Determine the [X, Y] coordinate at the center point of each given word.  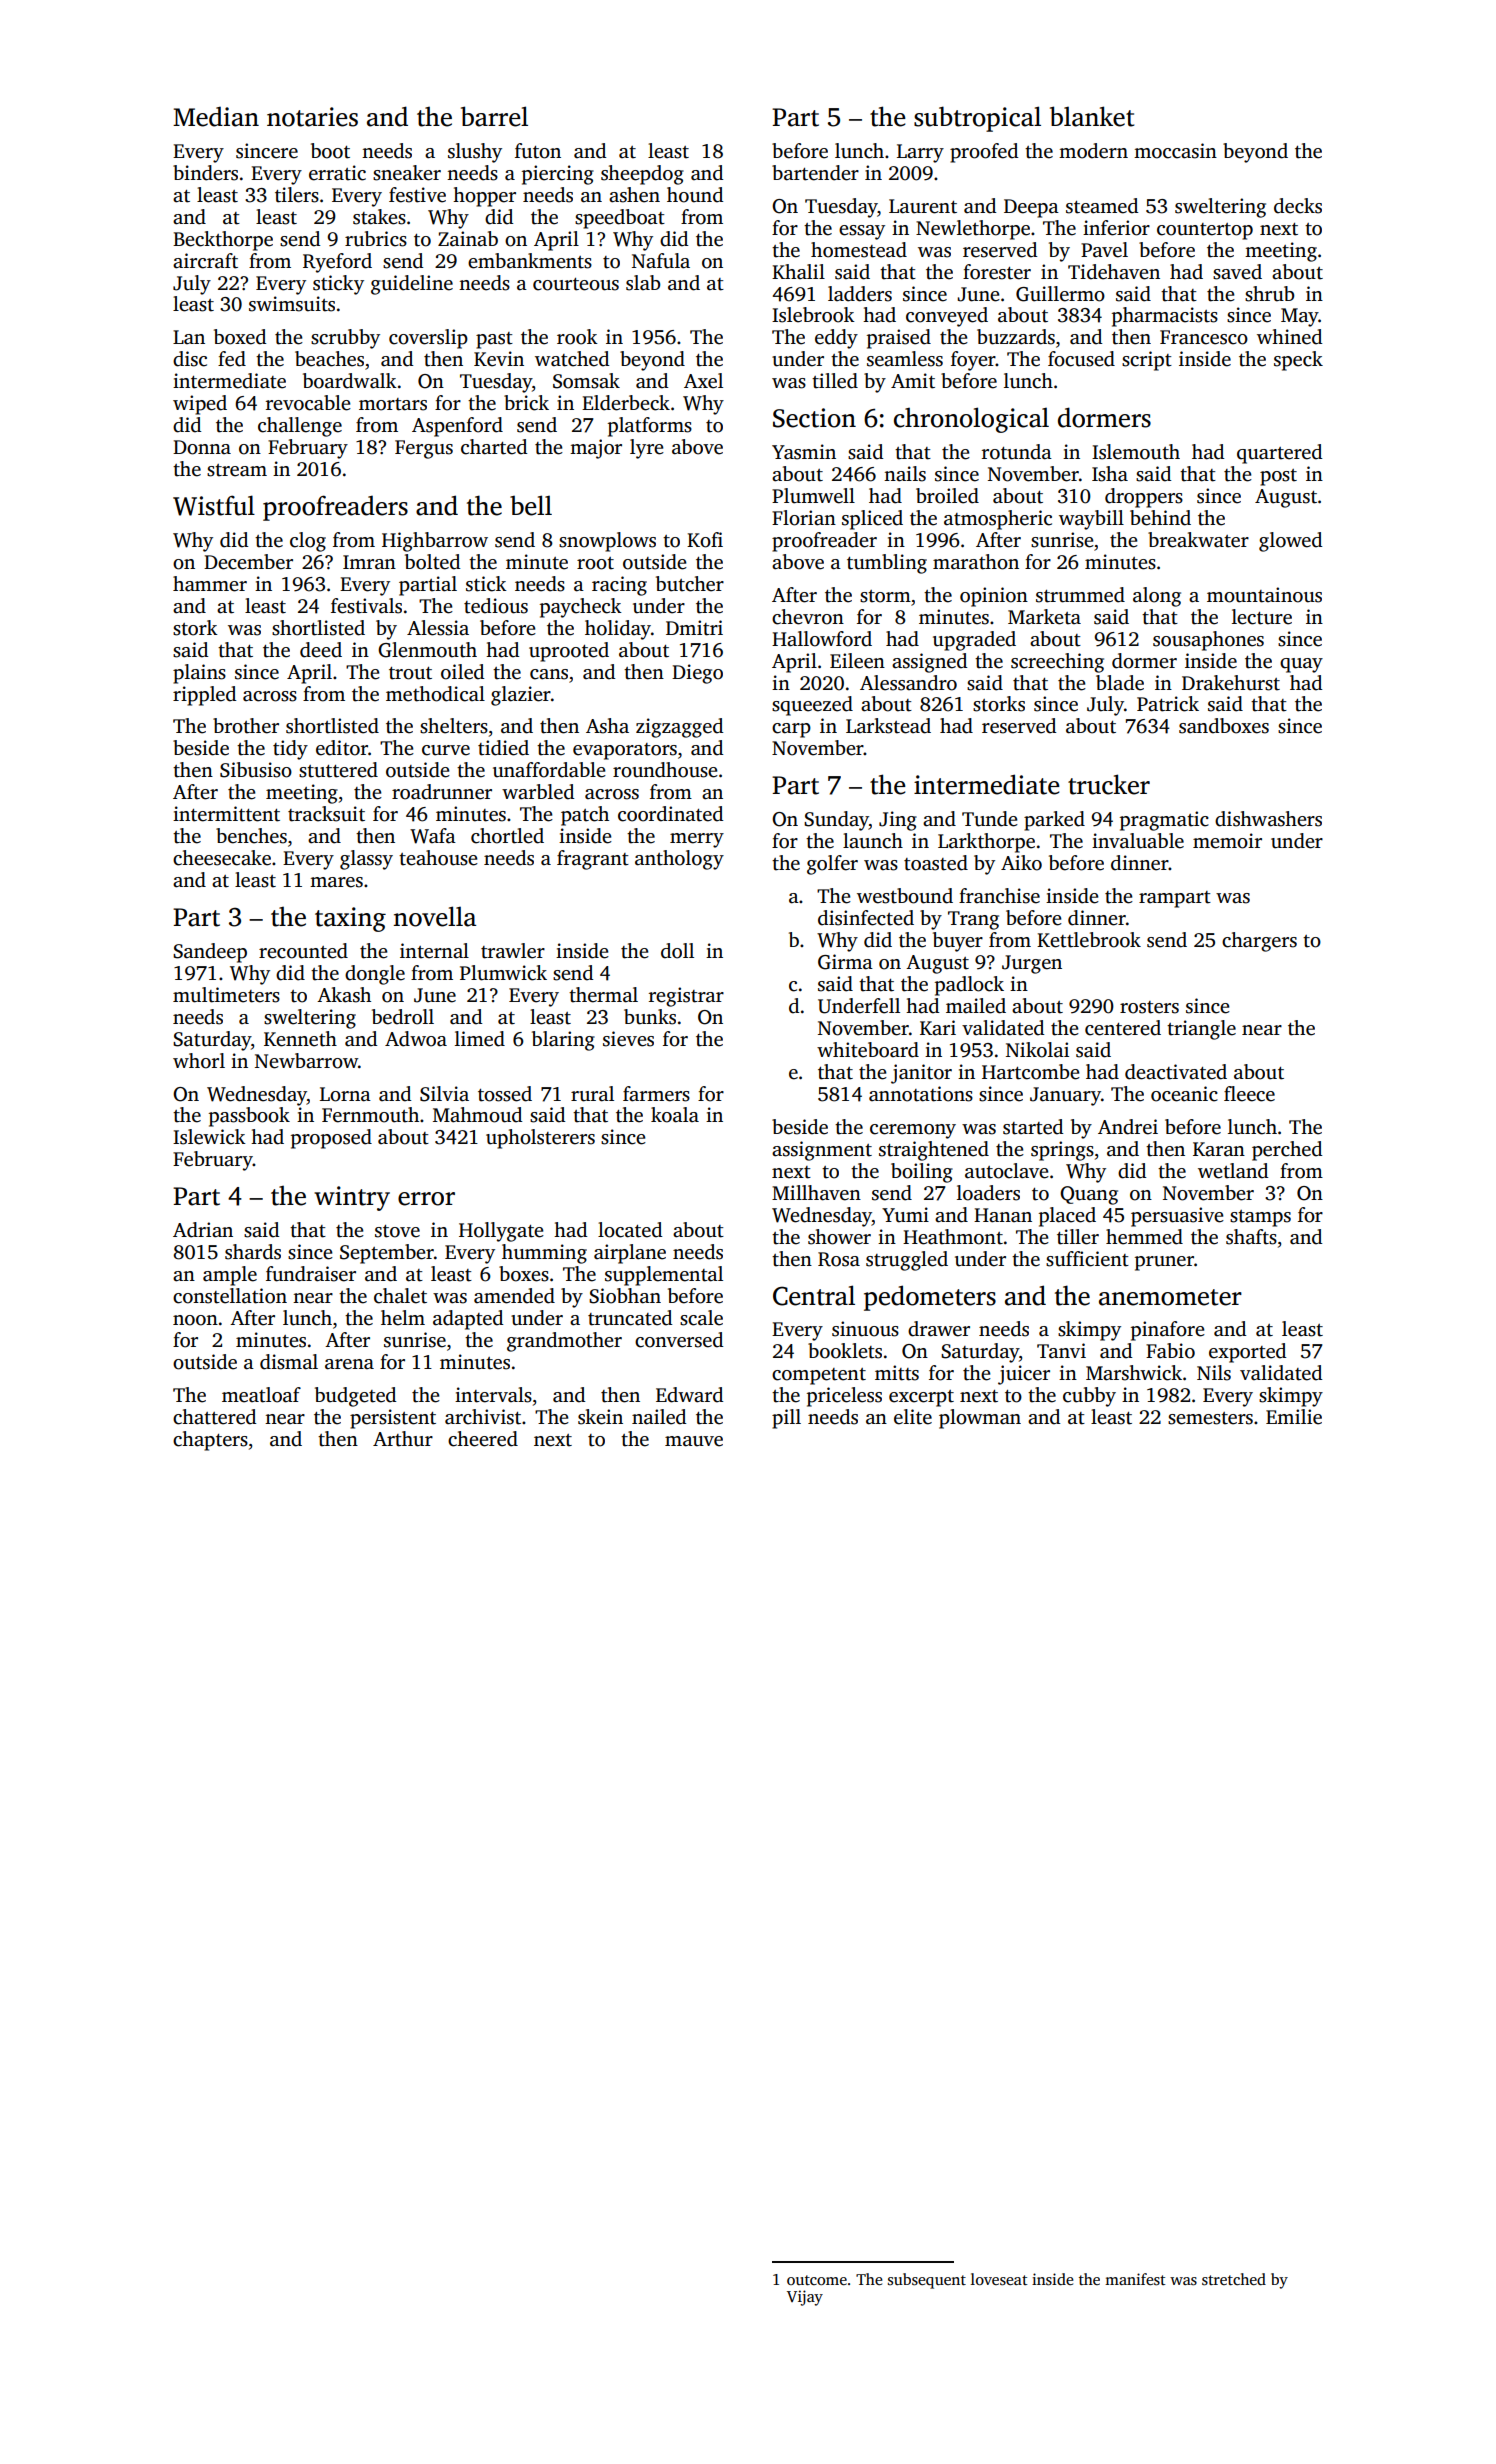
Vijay [805, 2298]
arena [349, 1364]
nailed [659, 1417]
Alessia [438, 628]
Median [216, 116]
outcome [817, 2280]
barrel [494, 116]
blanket [1092, 116]
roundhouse [665, 770]
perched [1287, 1151]
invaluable [1138, 841]
